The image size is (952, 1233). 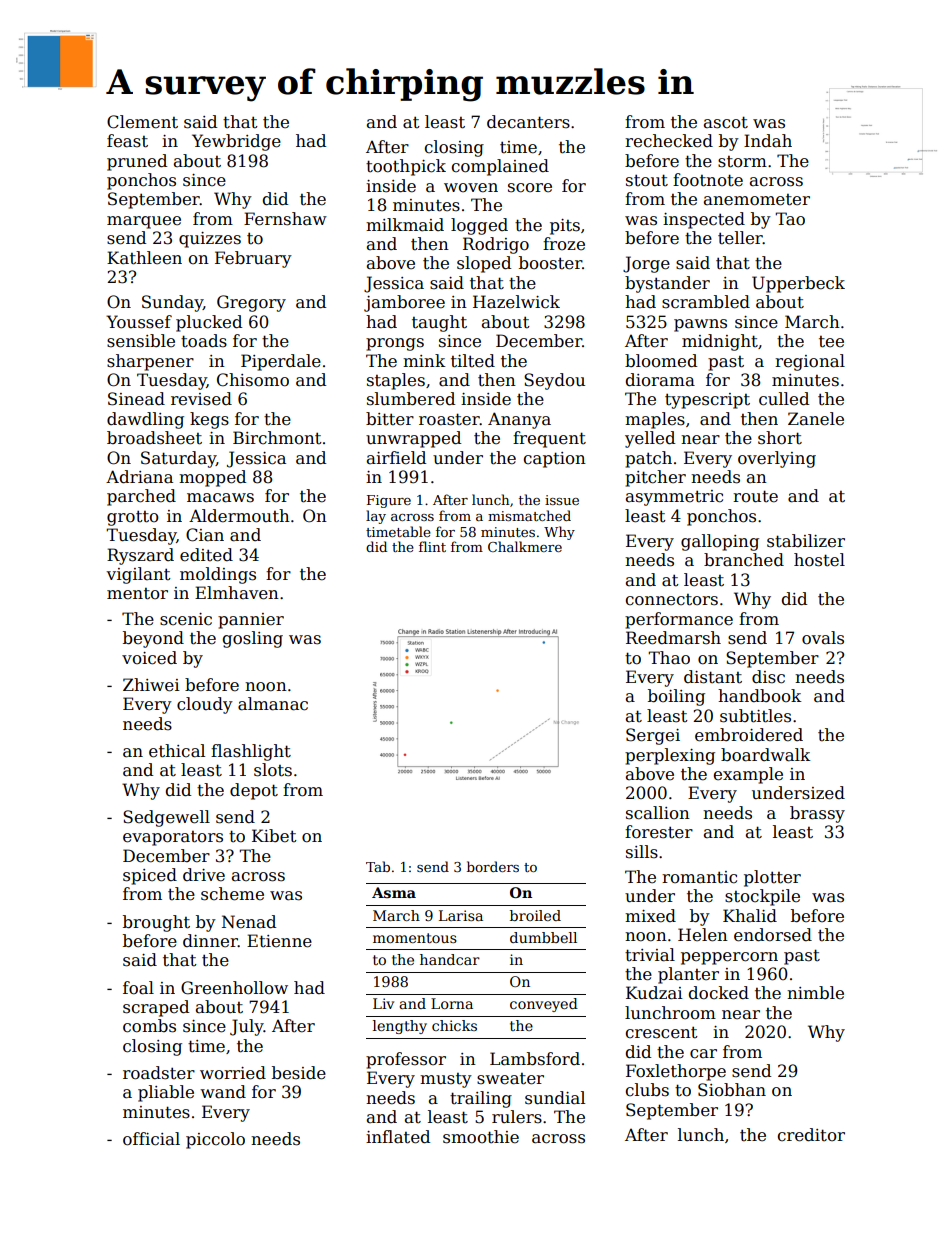 What do you see at coordinates (726, 122) in the screenshot?
I see `ascot` at bounding box center [726, 122].
